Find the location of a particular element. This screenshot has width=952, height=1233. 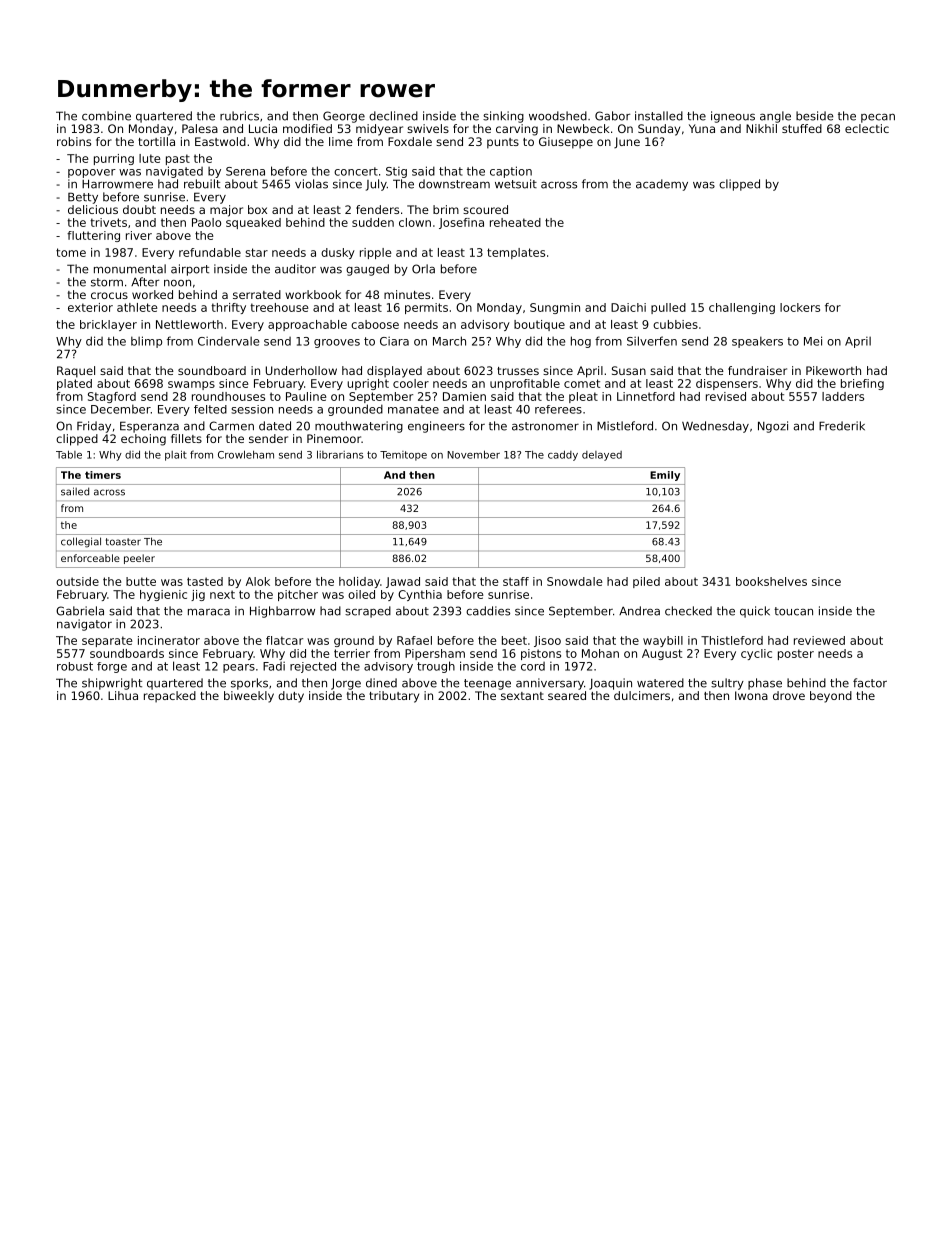

airport is located at coordinates (190, 270).
